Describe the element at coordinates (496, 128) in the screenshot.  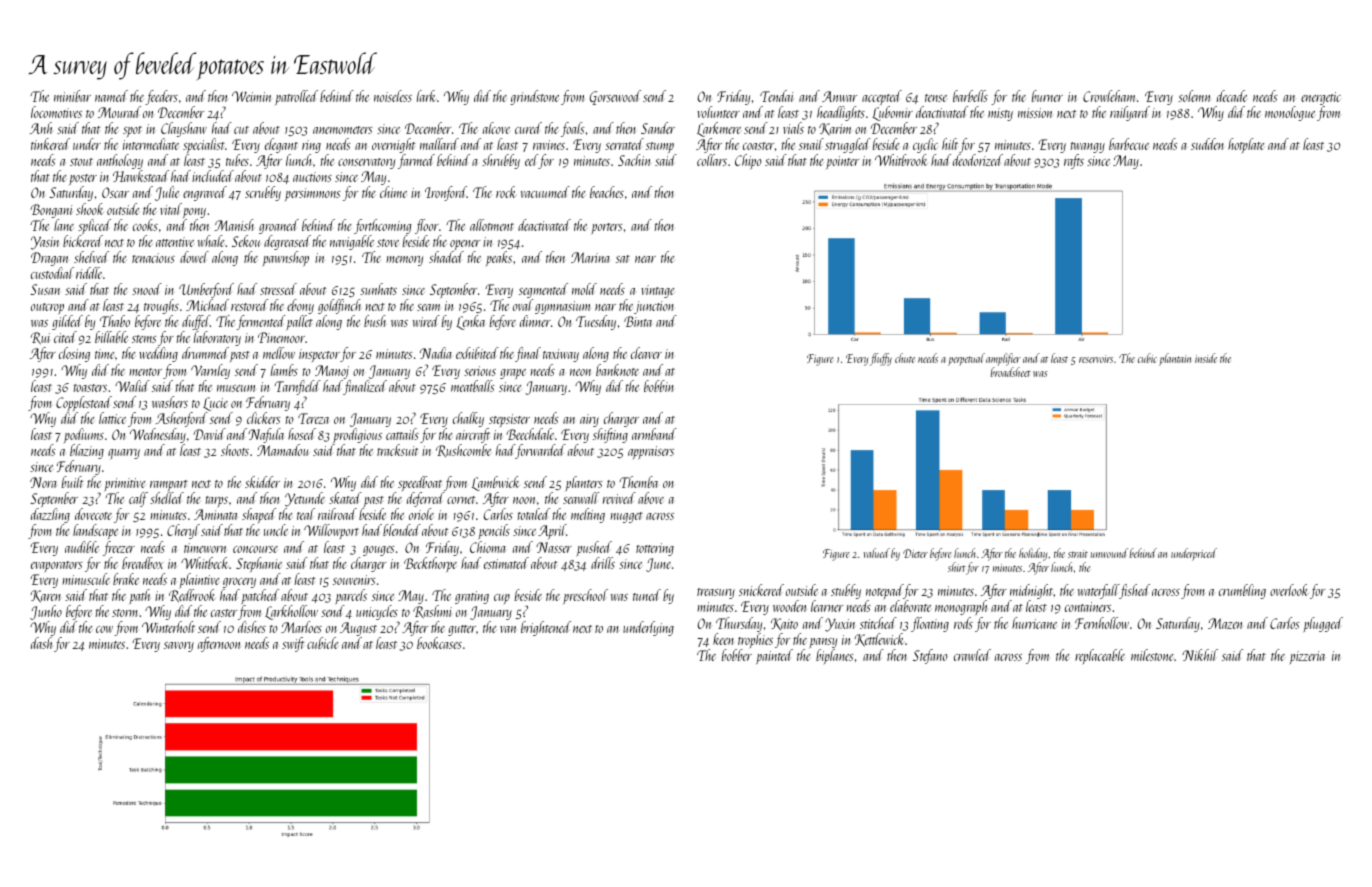
I see `alcove` at that location.
